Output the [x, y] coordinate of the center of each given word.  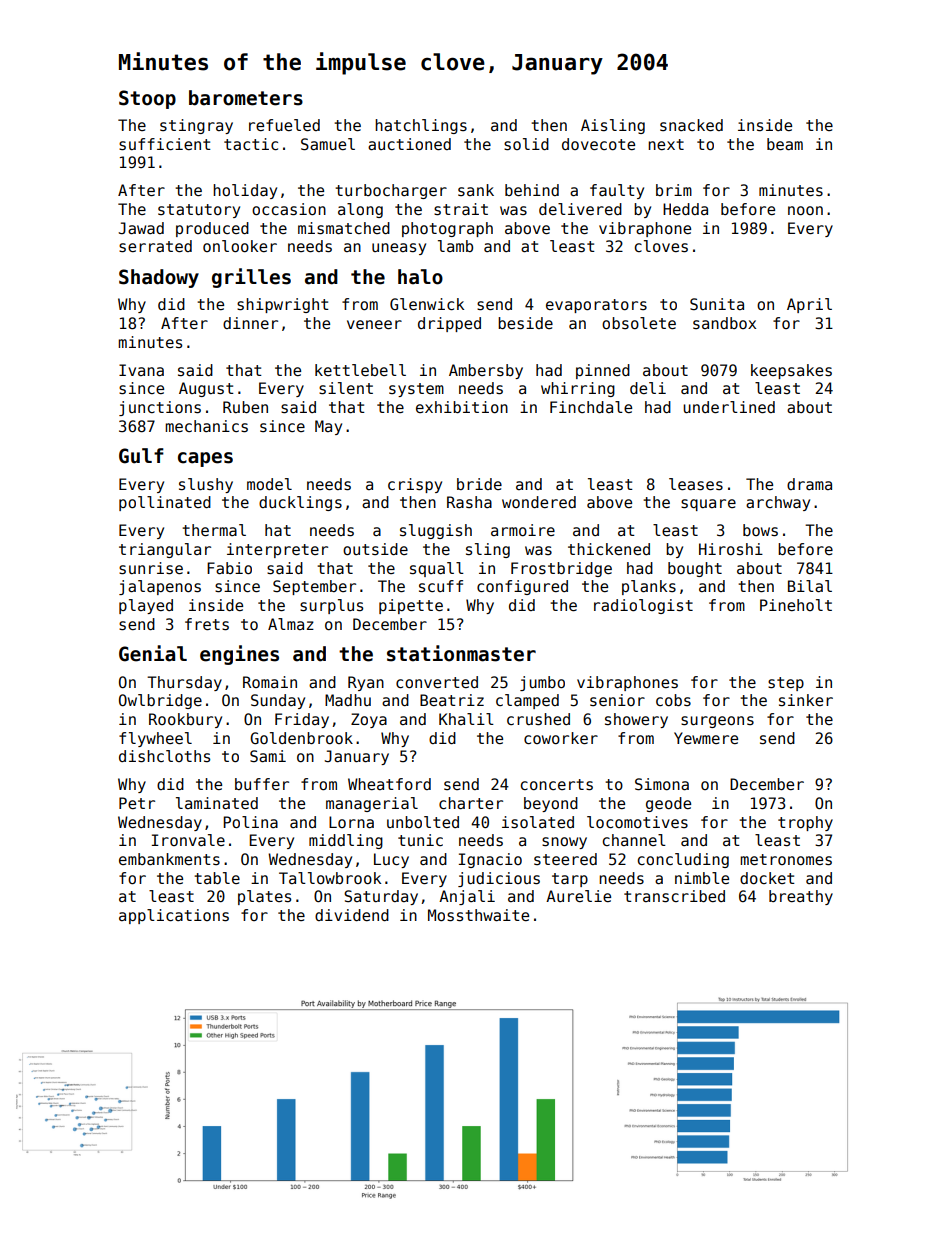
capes [205, 459]
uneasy [399, 249]
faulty [617, 191]
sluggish [436, 531]
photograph [447, 229]
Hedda [685, 209]
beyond [551, 804]
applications [174, 916]
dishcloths [164, 756]
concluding [683, 860]
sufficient [165, 144]
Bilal [810, 586]
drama [809, 484]
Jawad [141, 228]
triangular [165, 550]
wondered [539, 502]
